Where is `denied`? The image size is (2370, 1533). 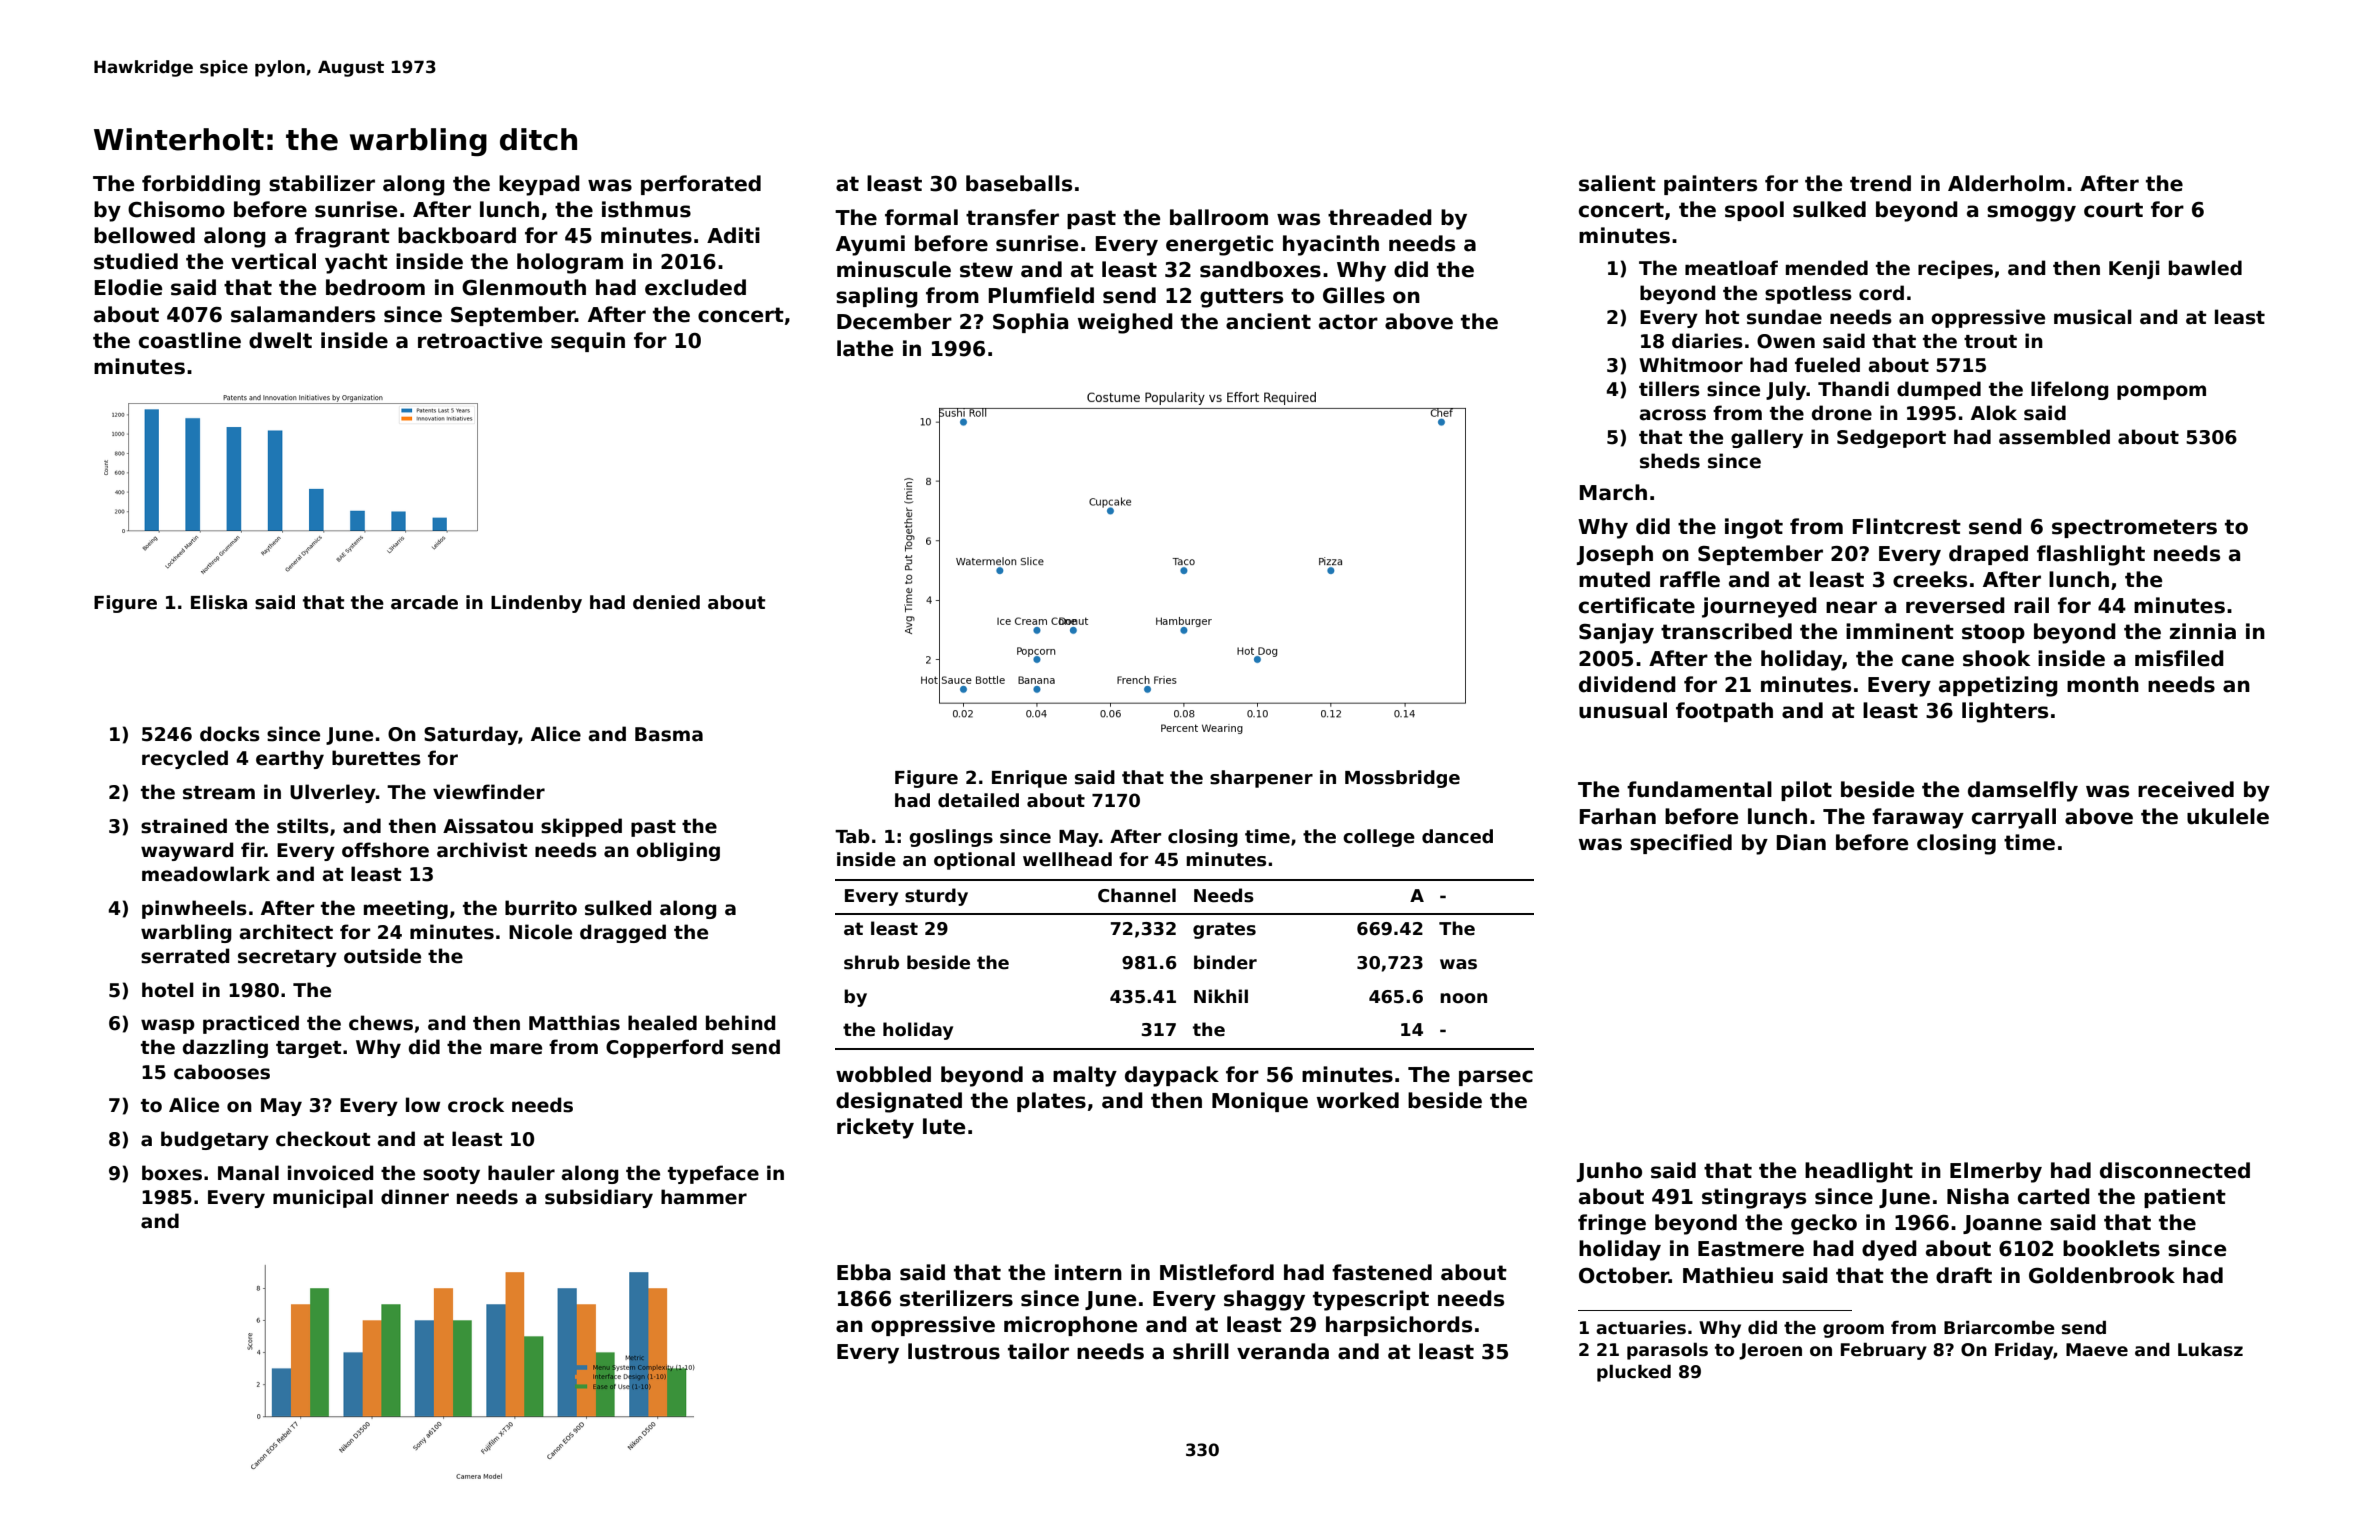 denied is located at coordinates (666, 602).
